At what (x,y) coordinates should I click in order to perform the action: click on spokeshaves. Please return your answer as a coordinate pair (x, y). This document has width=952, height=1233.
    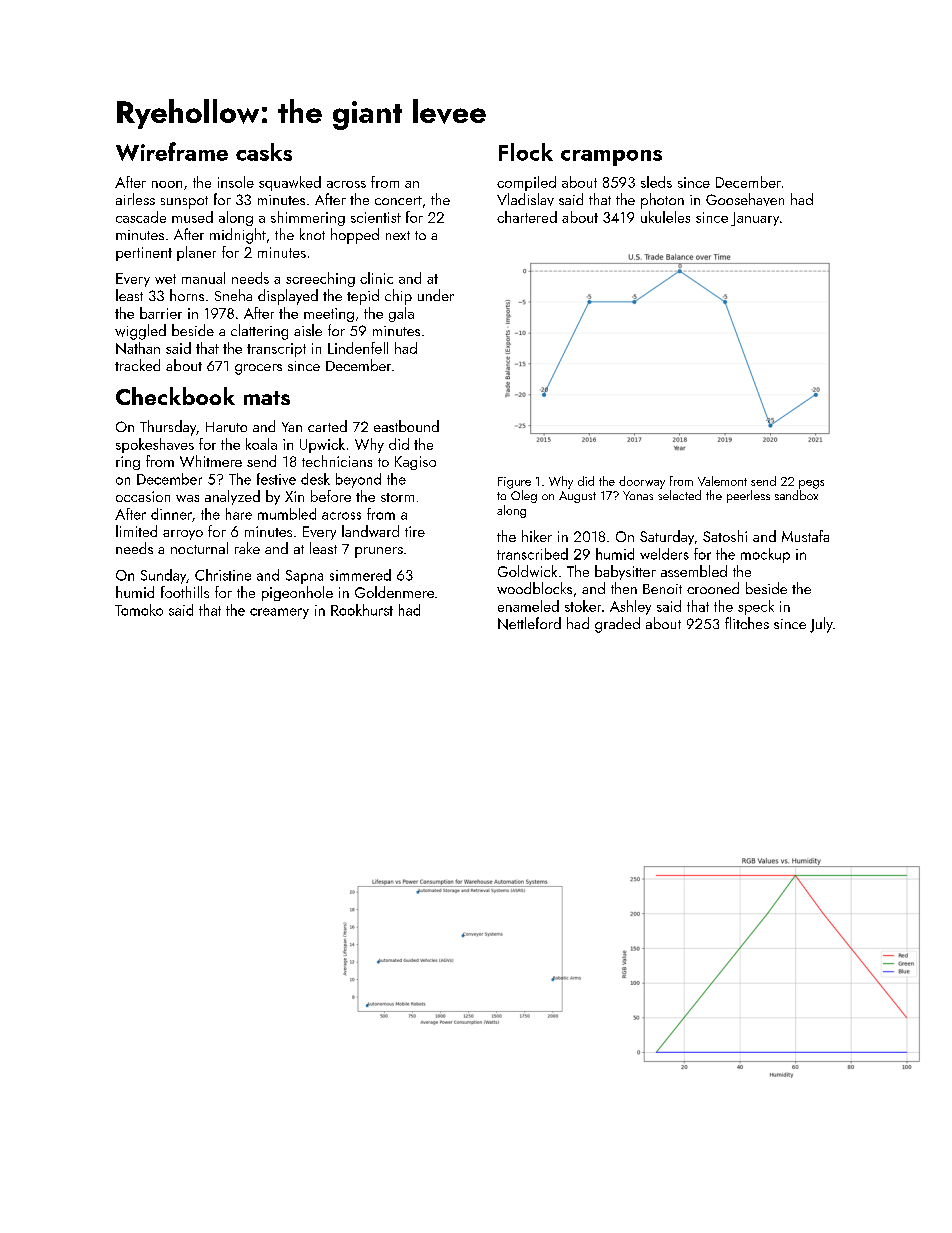
    Looking at the image, I should click on (155, 445).
